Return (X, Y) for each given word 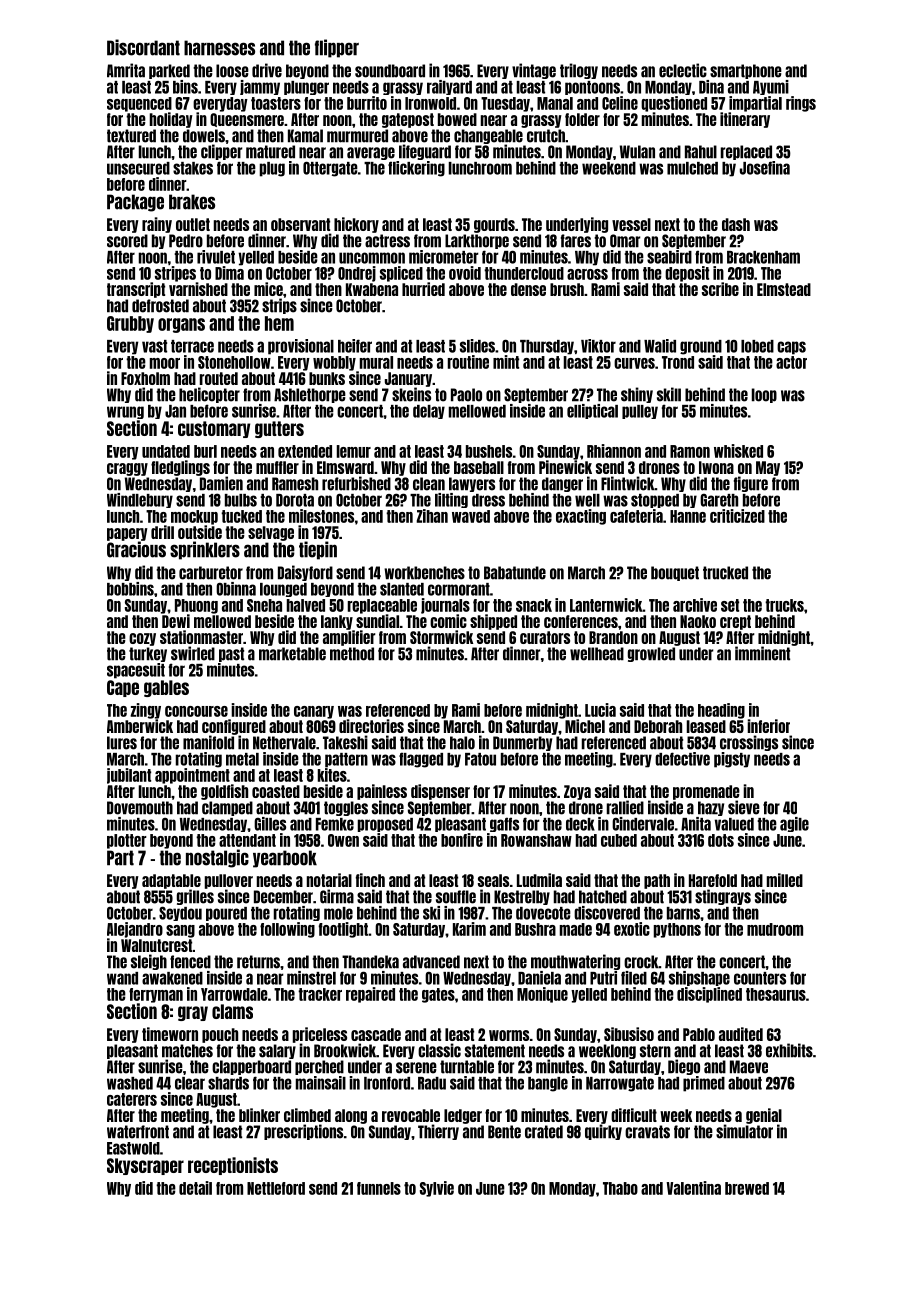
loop (764, 395)
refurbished (356, 483)
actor (791, 362)
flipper (337, 48)
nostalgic (217, 858)
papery (127, 534)
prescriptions (303, 1132)
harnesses (219, 48)
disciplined (709, 995)
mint (506, 362)
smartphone (746, 71)
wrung (125, 412)
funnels (379, 1188)
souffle (456, 897)
